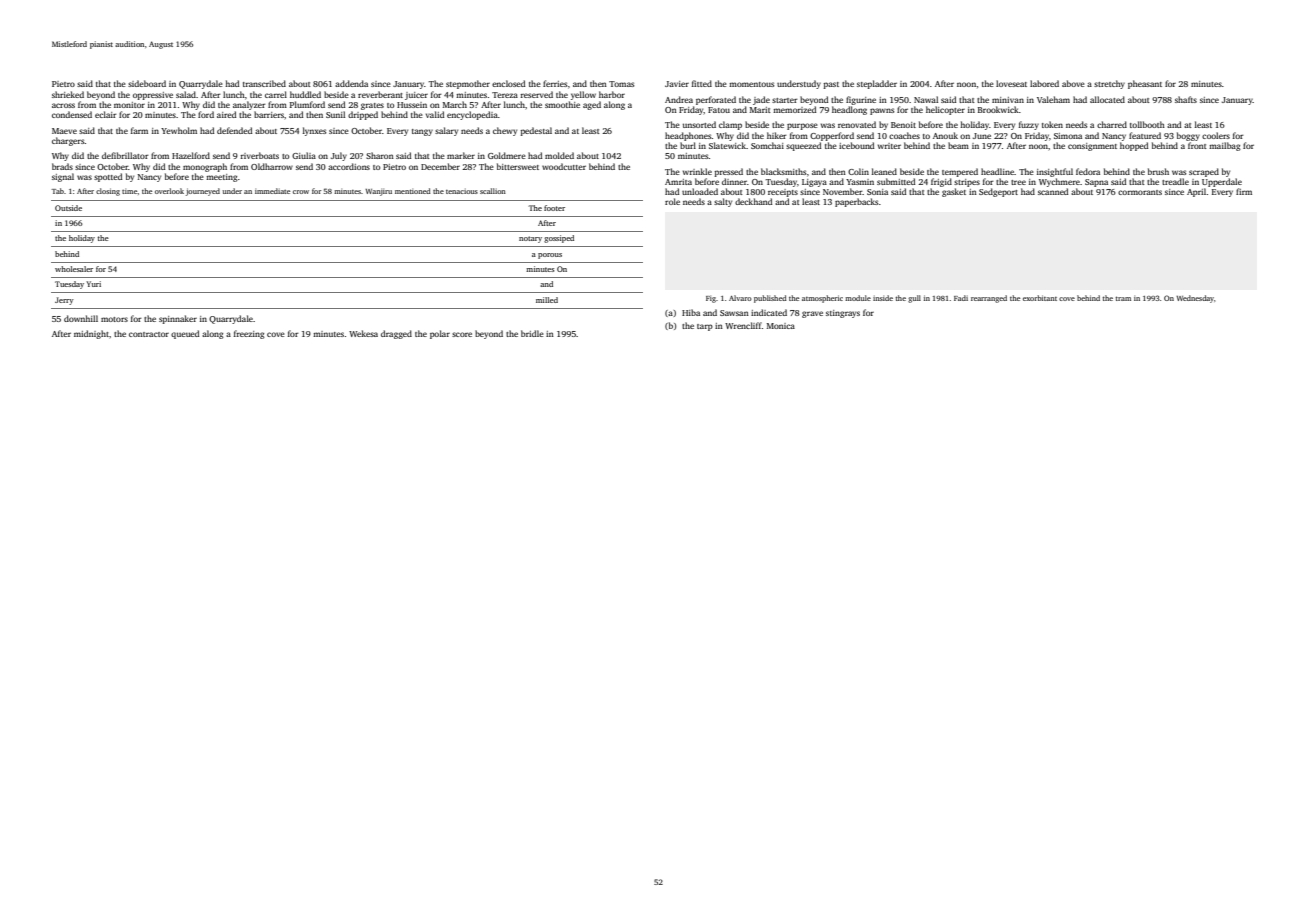 Image resolution: width=1308 pixels, height=924 pixels. I want to click on fitted, so click(702, 83).
